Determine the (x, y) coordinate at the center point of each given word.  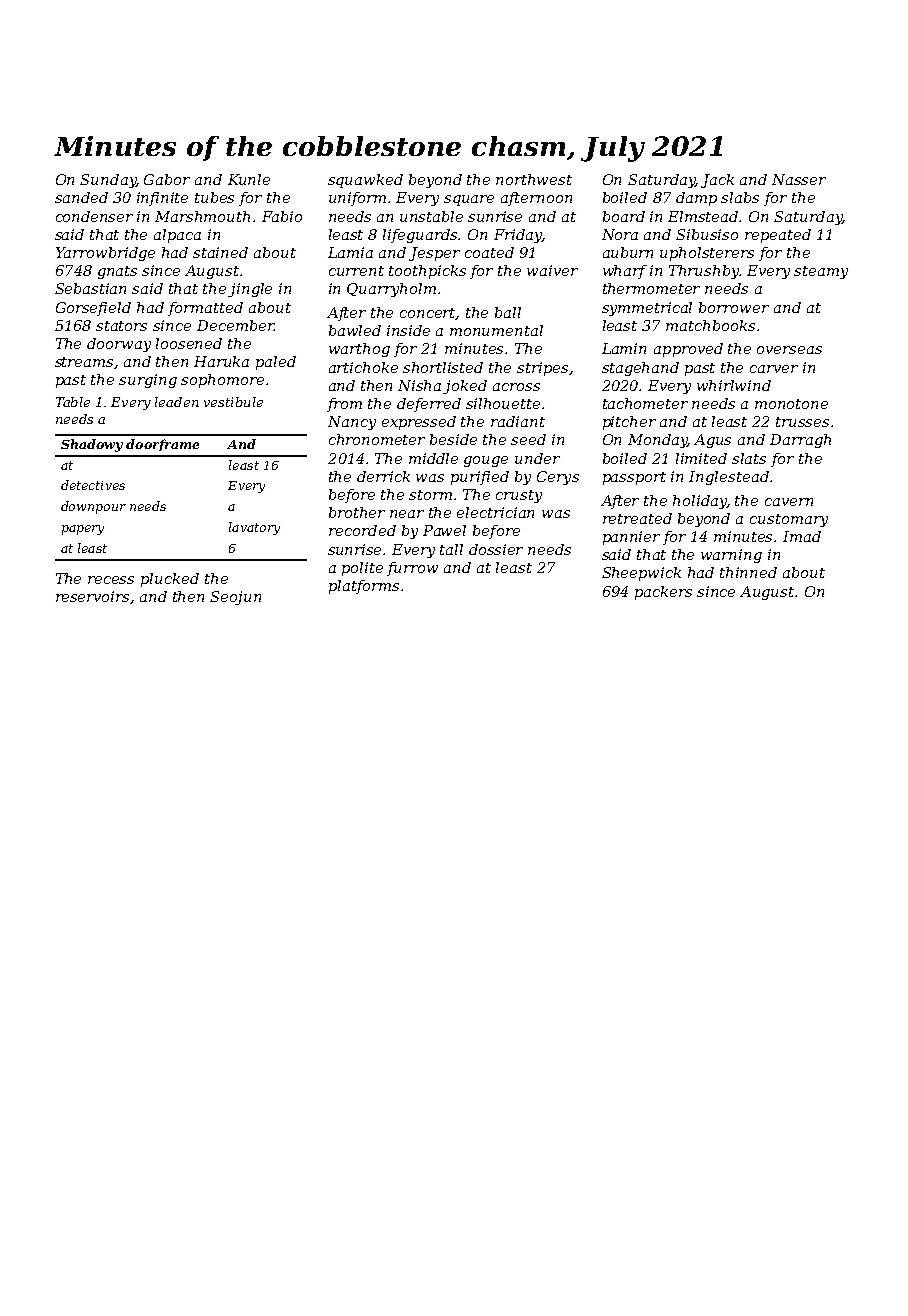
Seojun (235, 598)
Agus (712, 441)
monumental (496, 330)
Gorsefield (93, 309)
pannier (631, 538)
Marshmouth (202, 216)
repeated (778, 236)
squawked (365, 181)
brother (357, 512)
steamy (821, 272)
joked (465, 387)
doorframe (162, 445)
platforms (364, 587)
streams (84, 362)
